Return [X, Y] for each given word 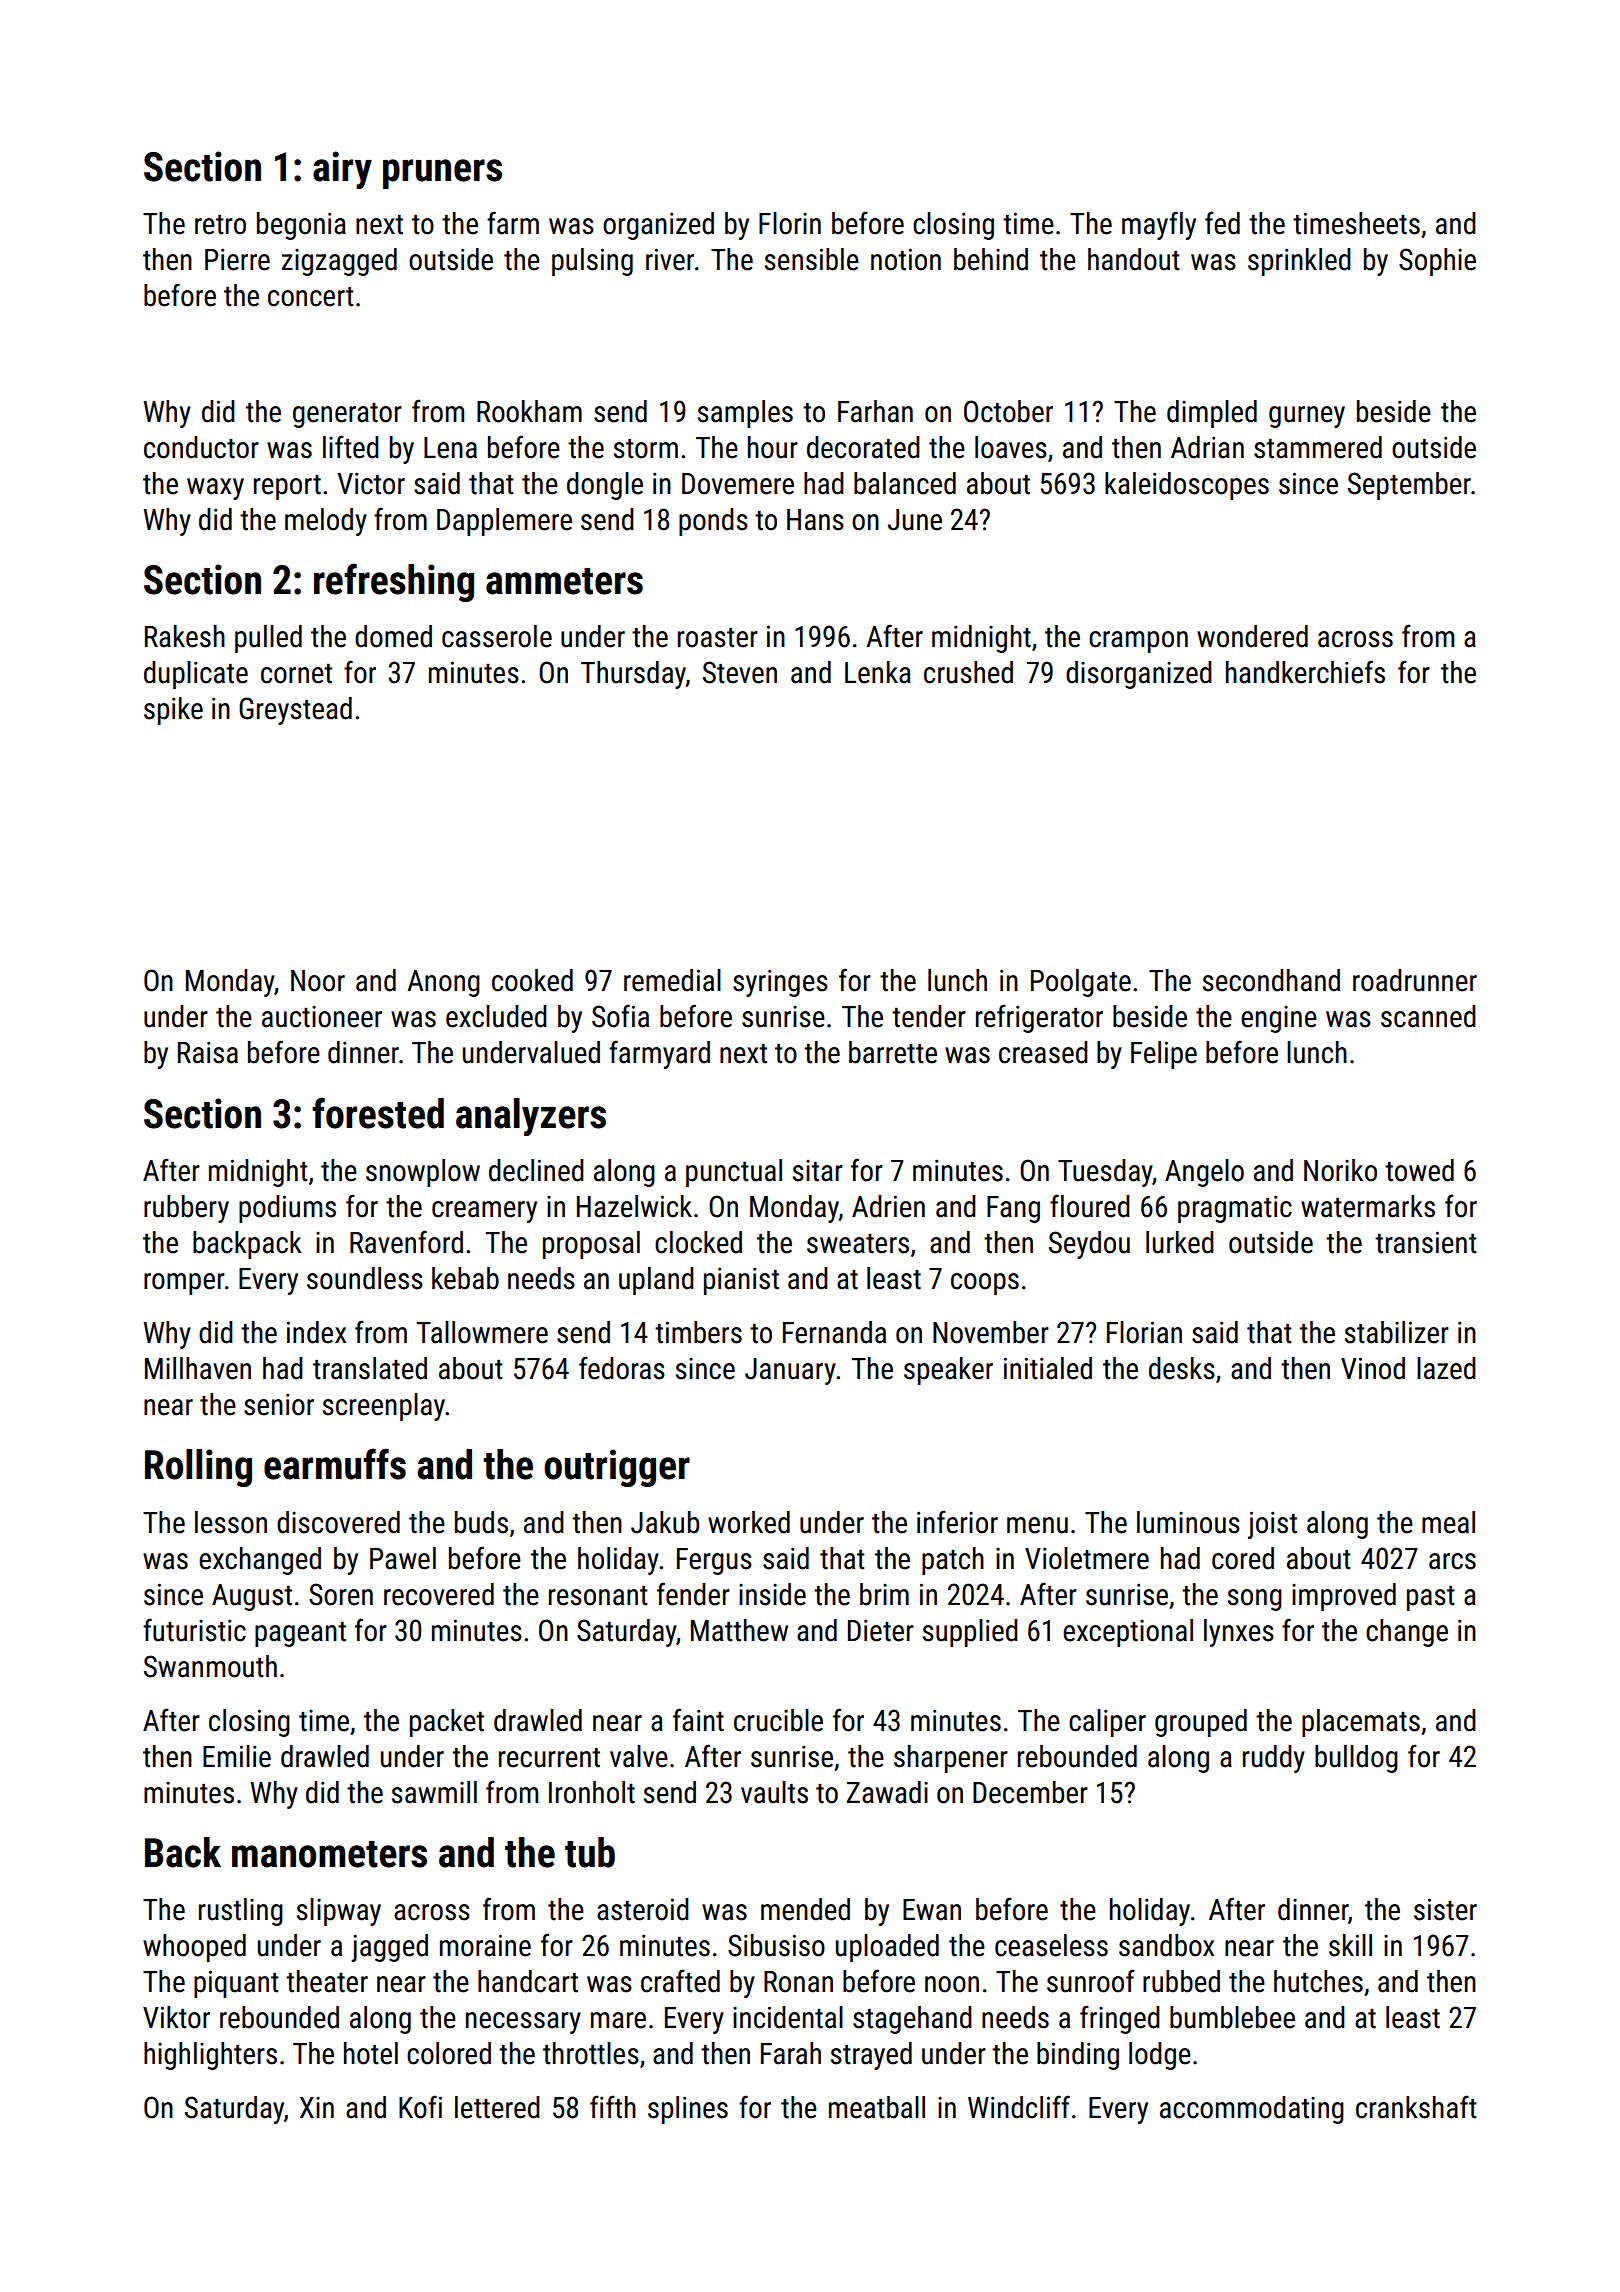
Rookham [529, 411]
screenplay [384, 1407]
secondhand [1271, 980]
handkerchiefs [1305, 672]
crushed [968, 672]
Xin [317, 2107]
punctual [734, 1173]
